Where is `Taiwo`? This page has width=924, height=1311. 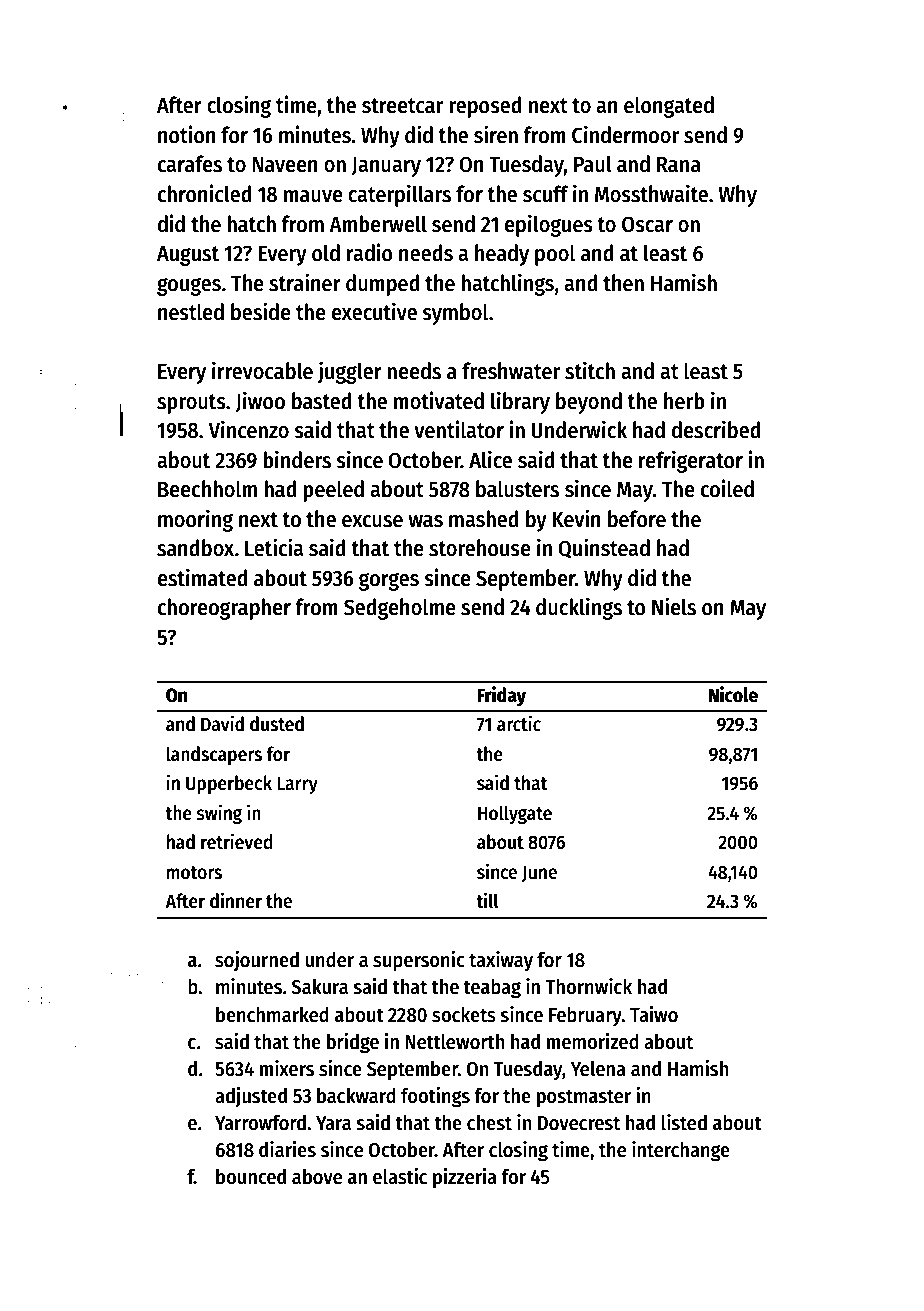 Taiwo is located at coordinates (654, 1014).
